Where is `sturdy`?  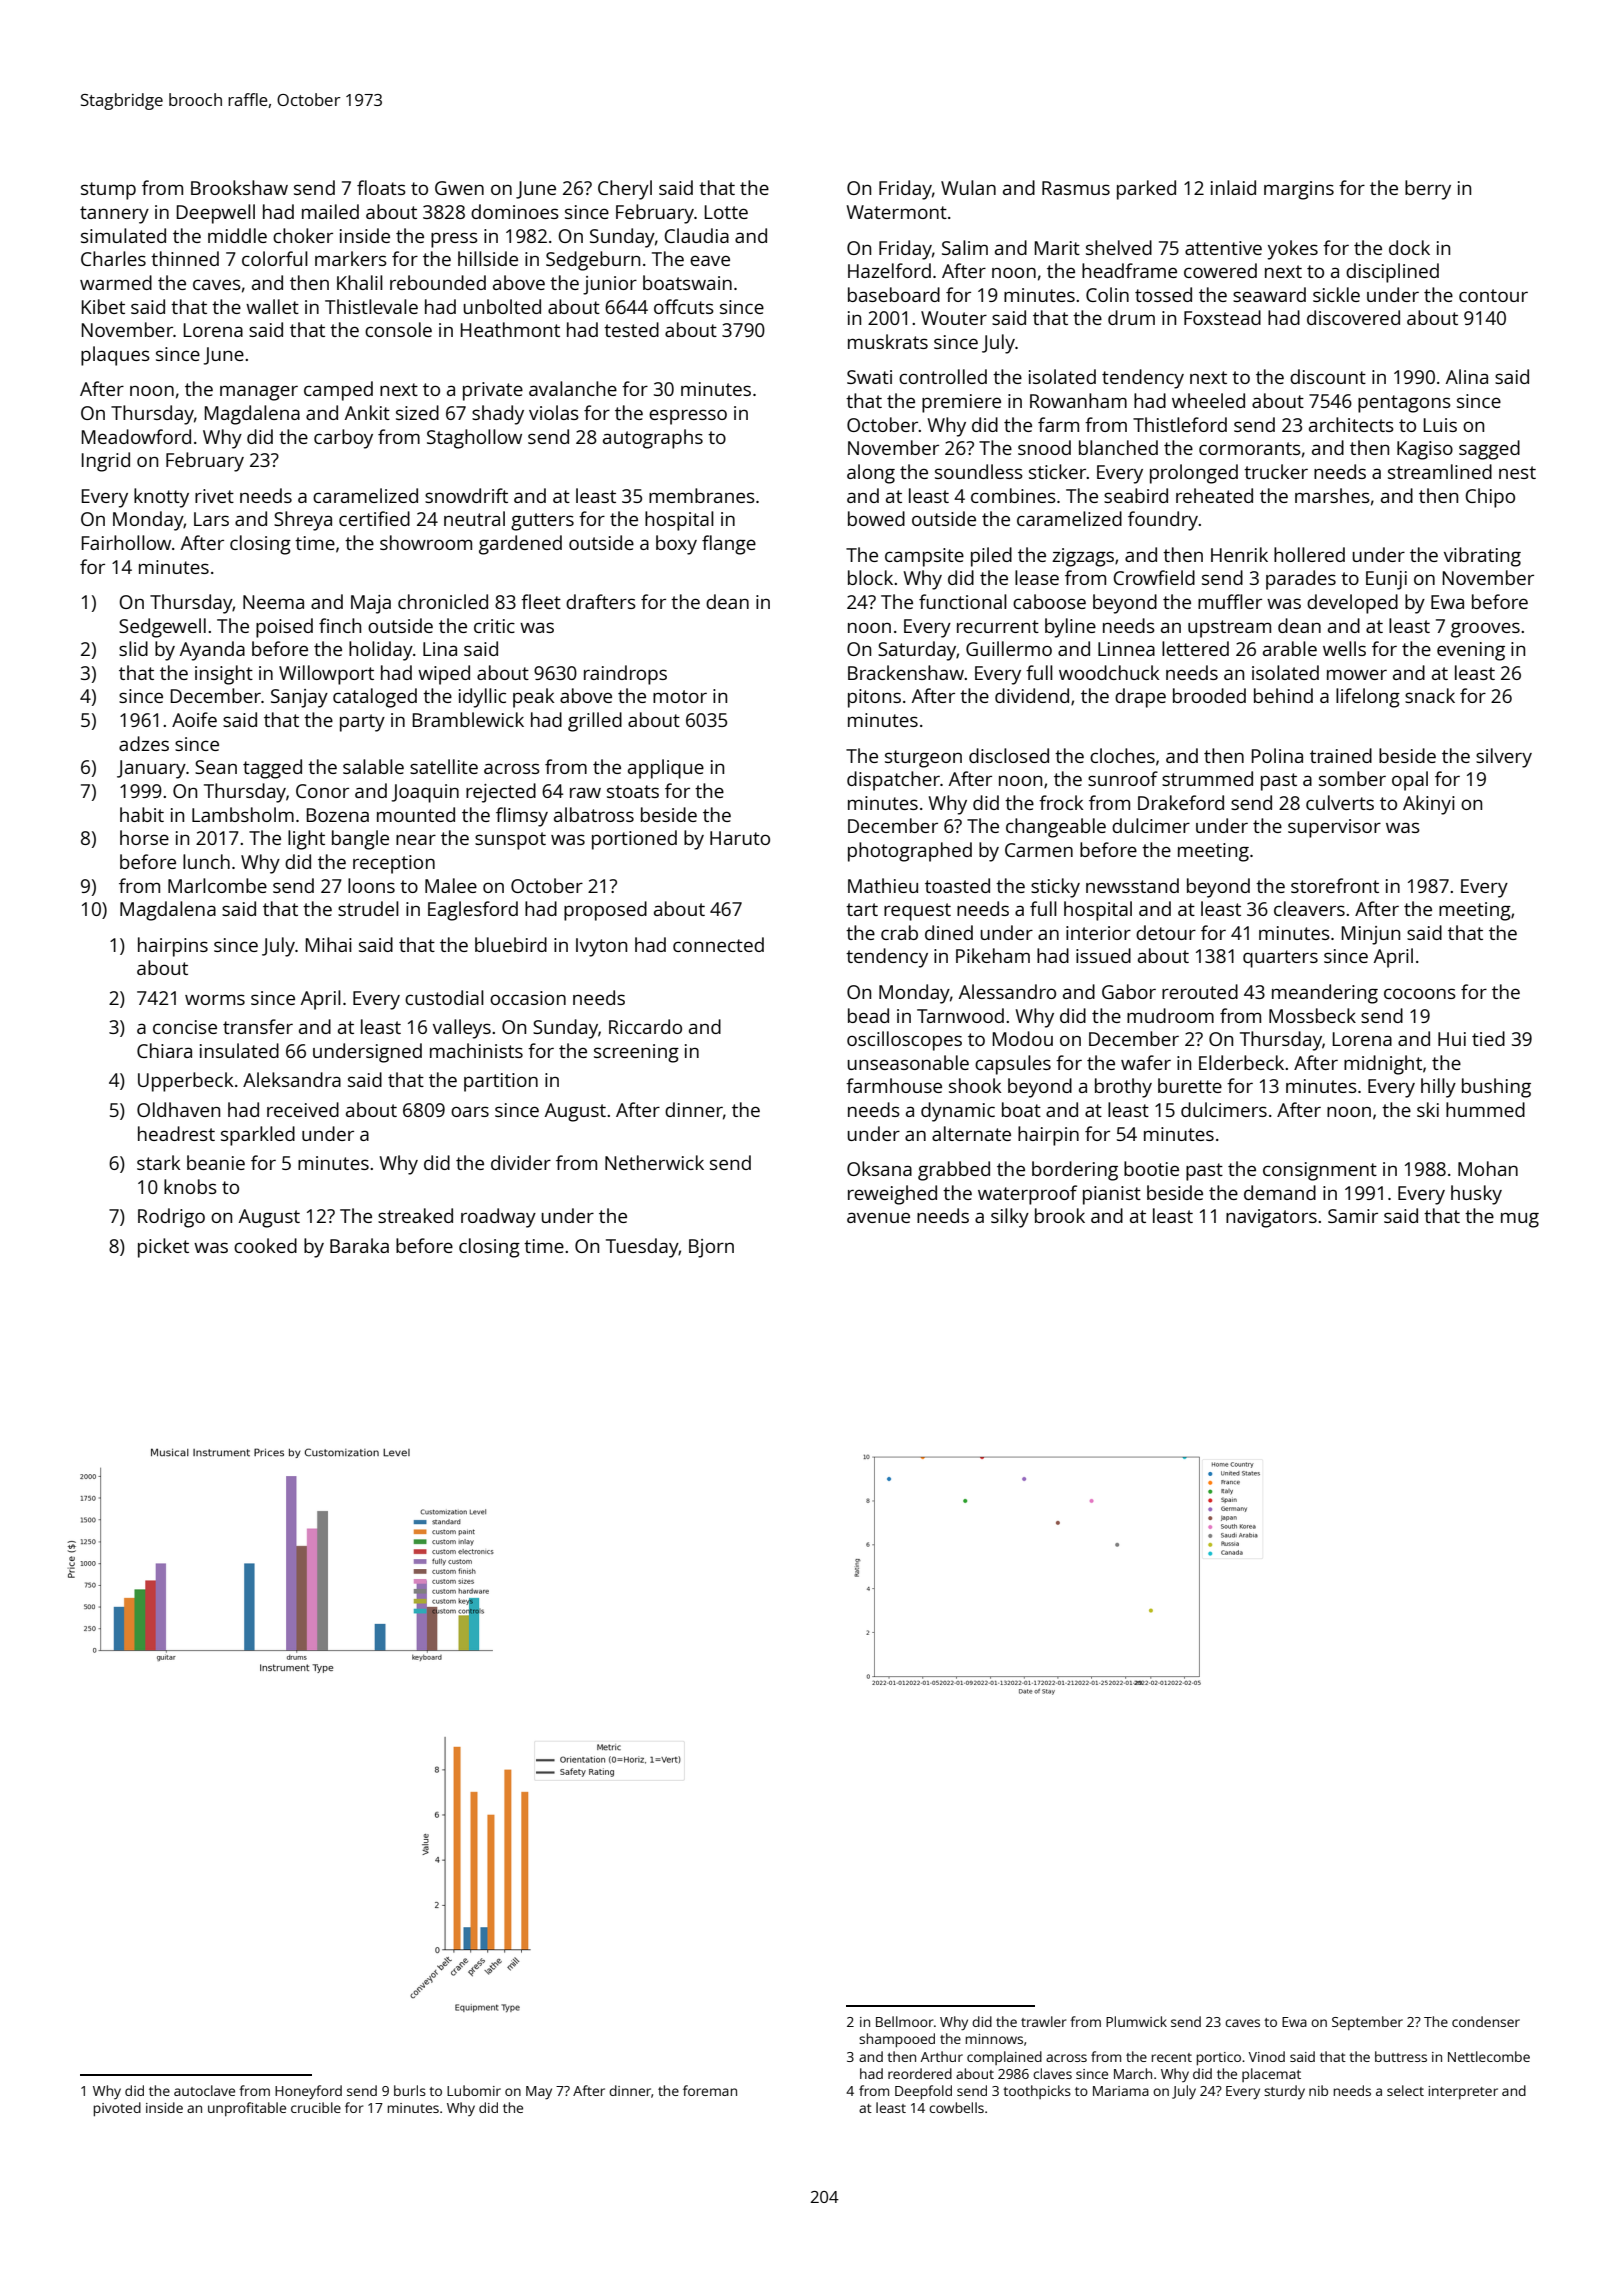 sturdy is located at coordinates (1284, 2092).
